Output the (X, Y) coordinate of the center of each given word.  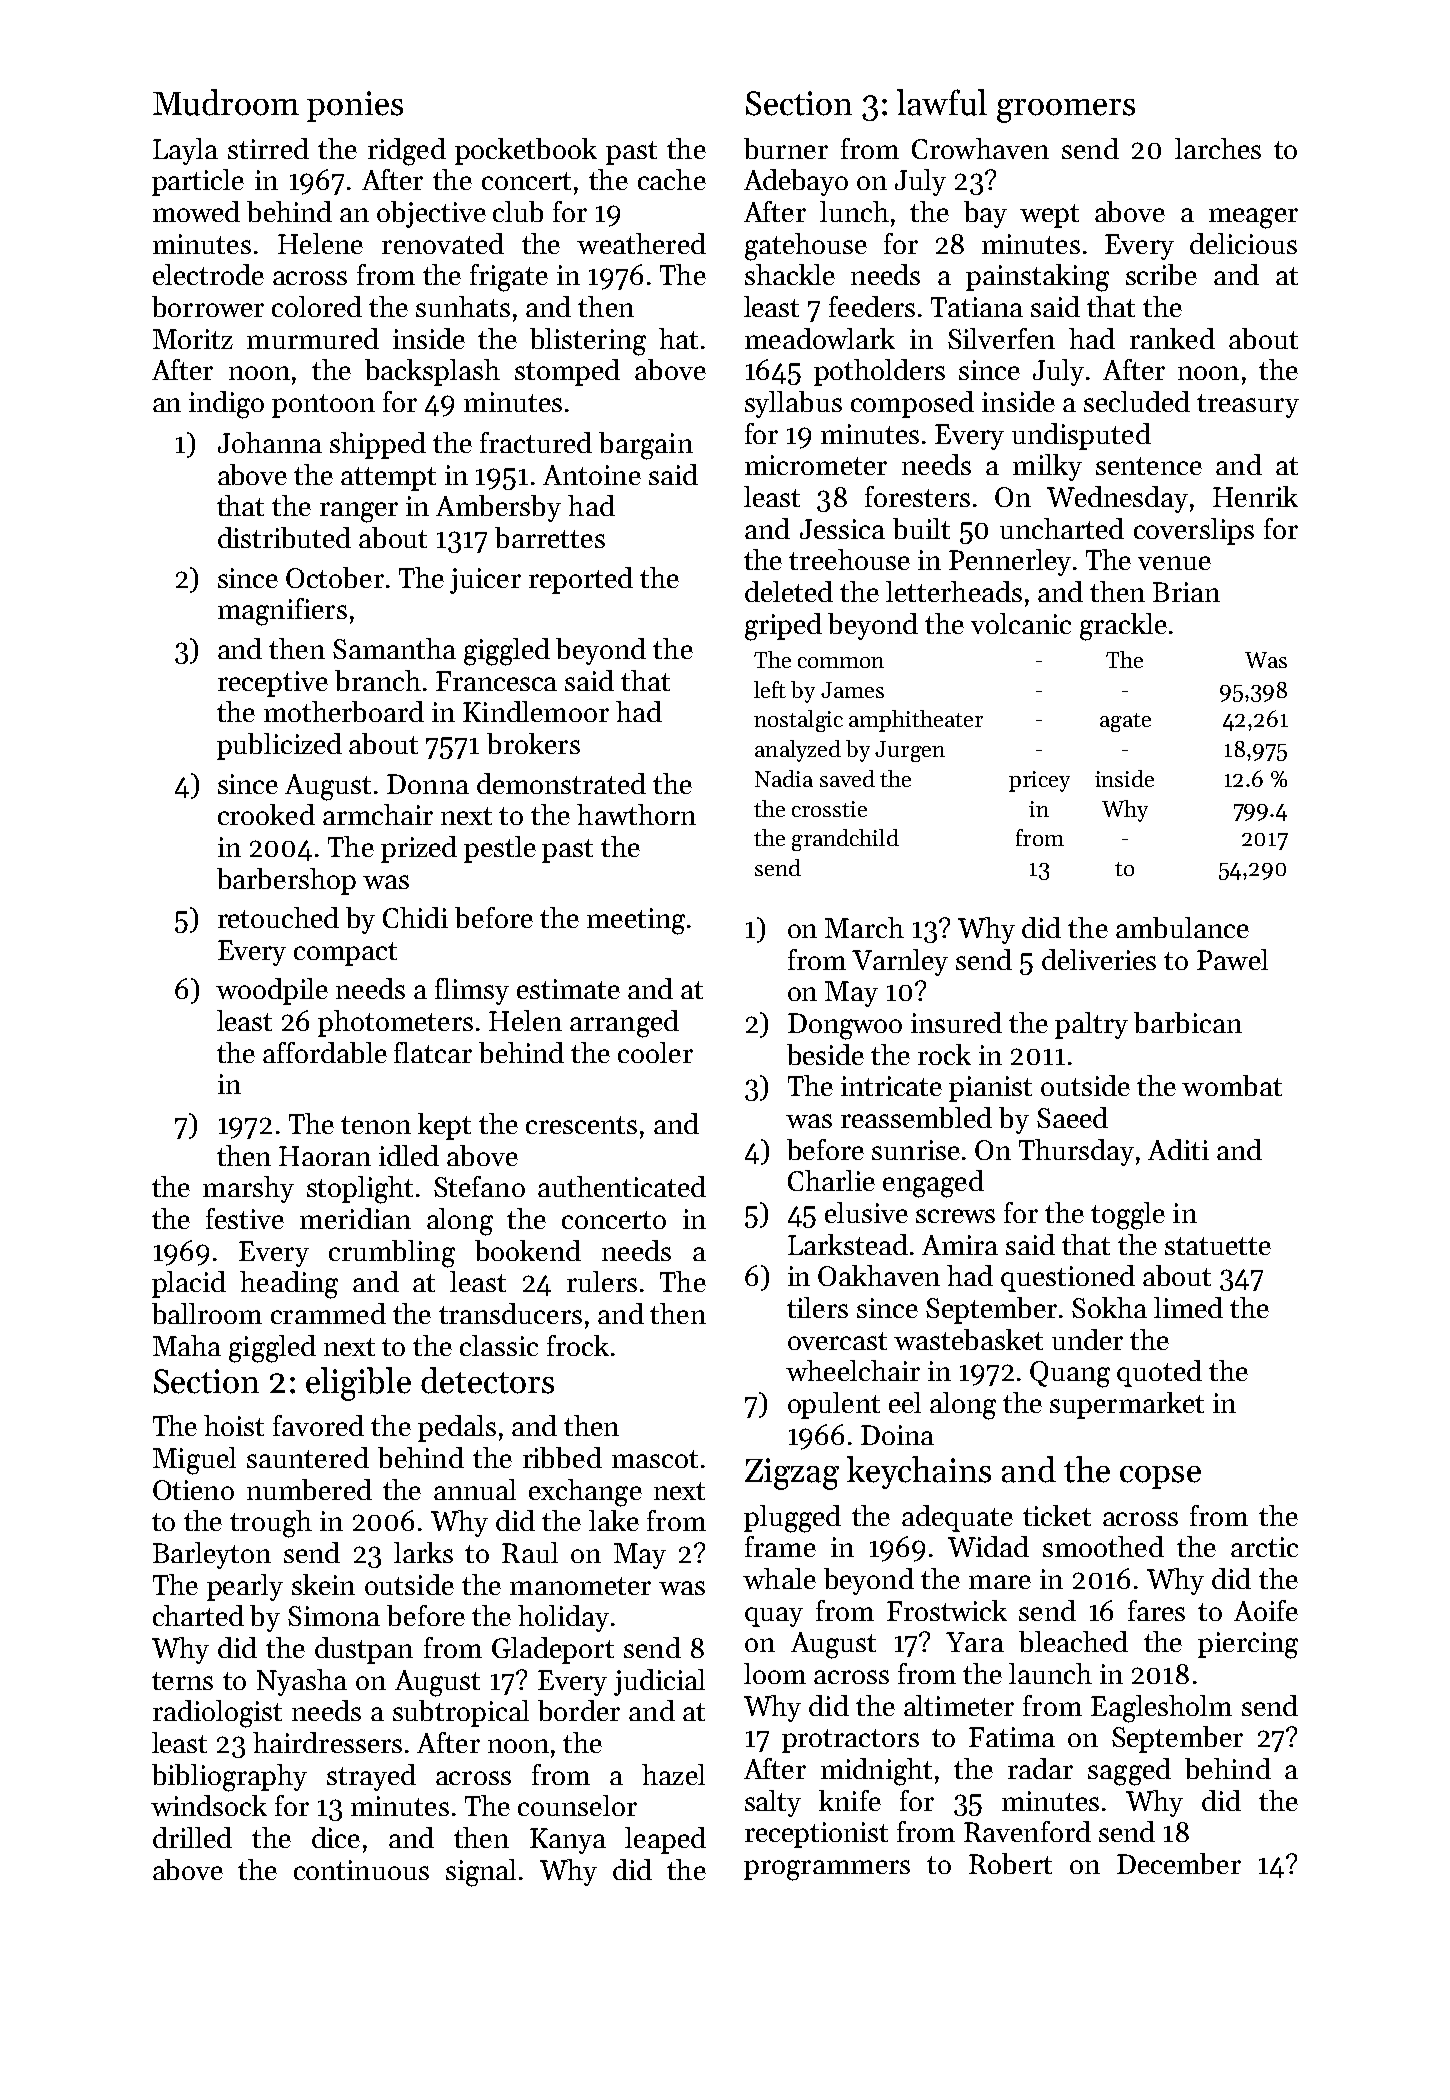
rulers (602, 1281)
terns (182, 1681)
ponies (355, 106)
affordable (325, 1052)
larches (1218, 148)
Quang (1070, 1374)
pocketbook (526, 151)
